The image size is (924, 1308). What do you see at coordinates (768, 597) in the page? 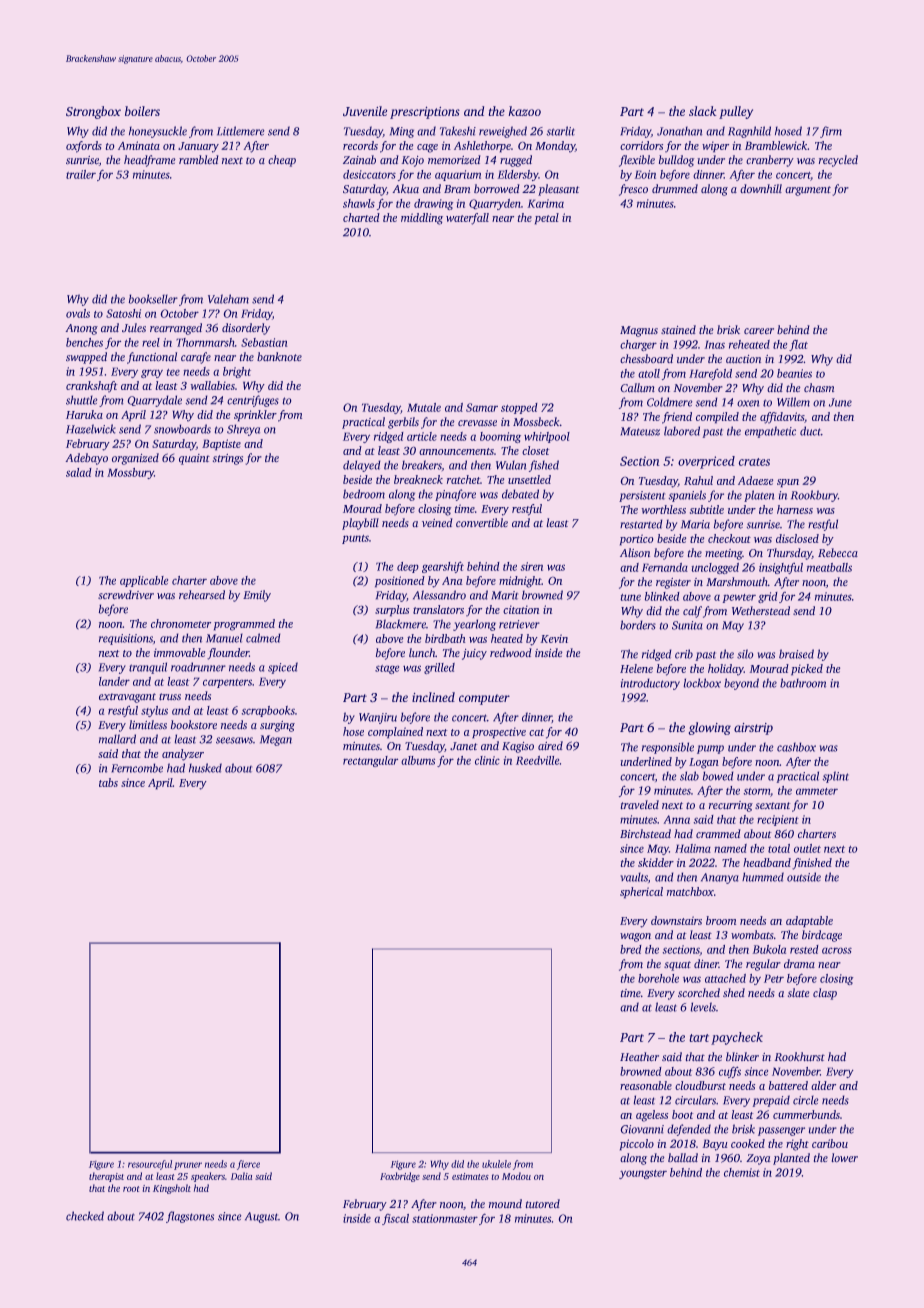
I see `grid` at bounding box center [768, 597].
